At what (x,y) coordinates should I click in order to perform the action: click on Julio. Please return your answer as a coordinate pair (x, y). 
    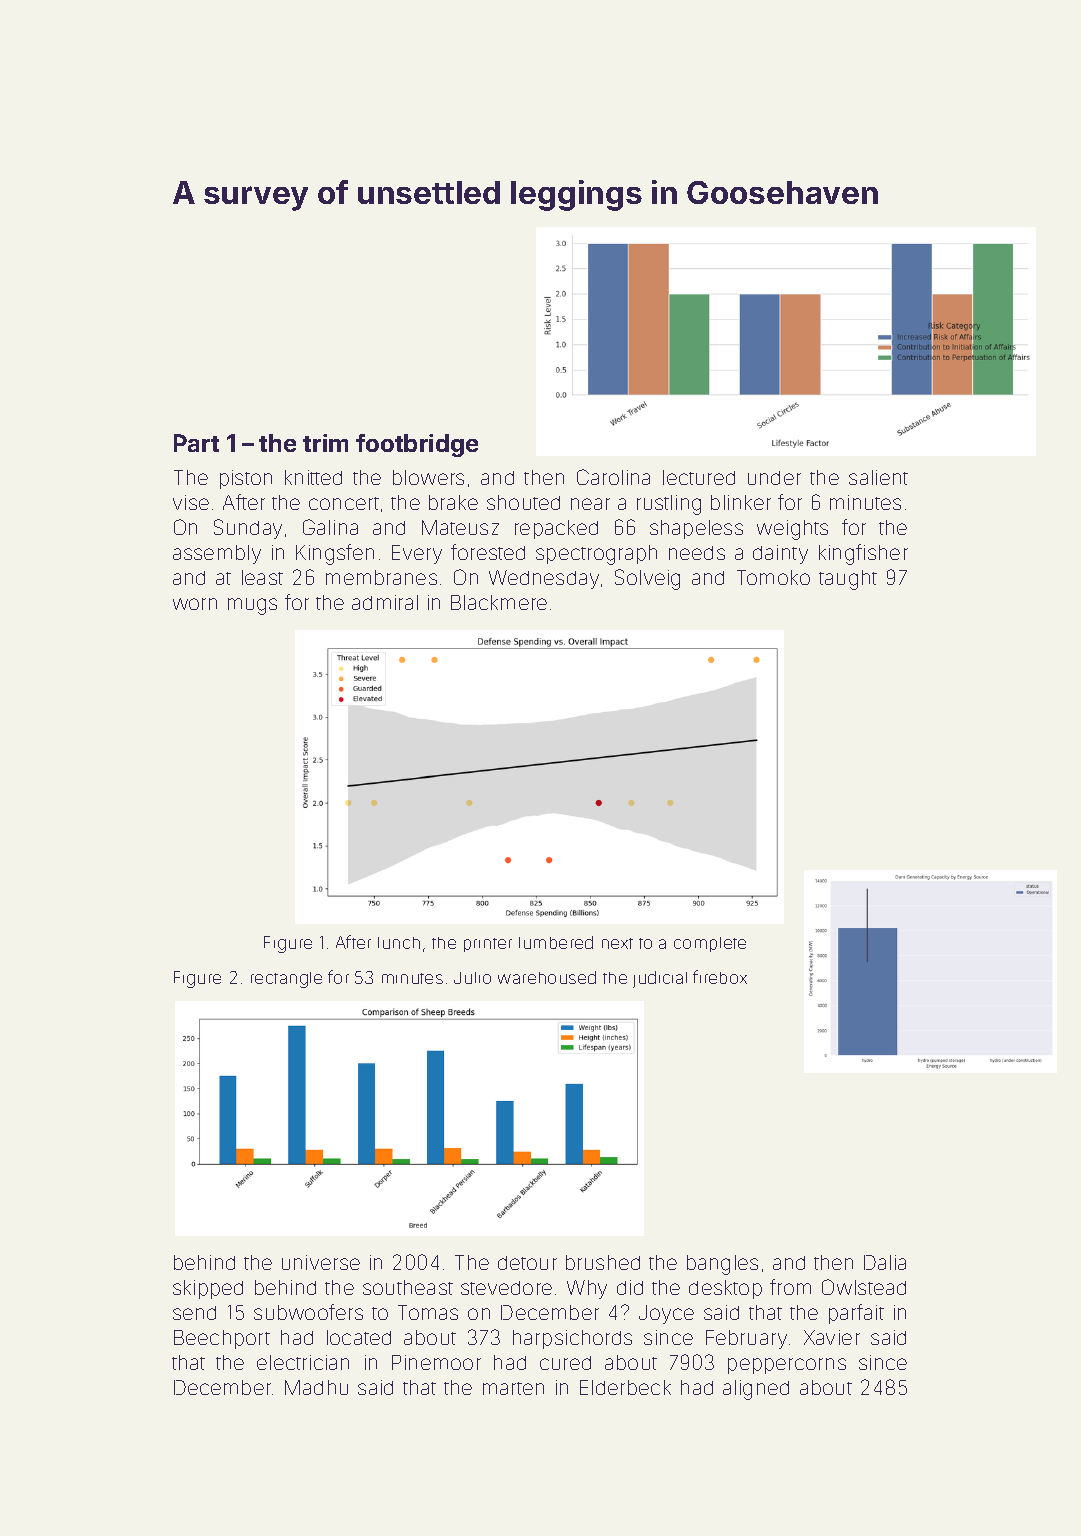
    Looking at the image, I should click on (472, 978).
